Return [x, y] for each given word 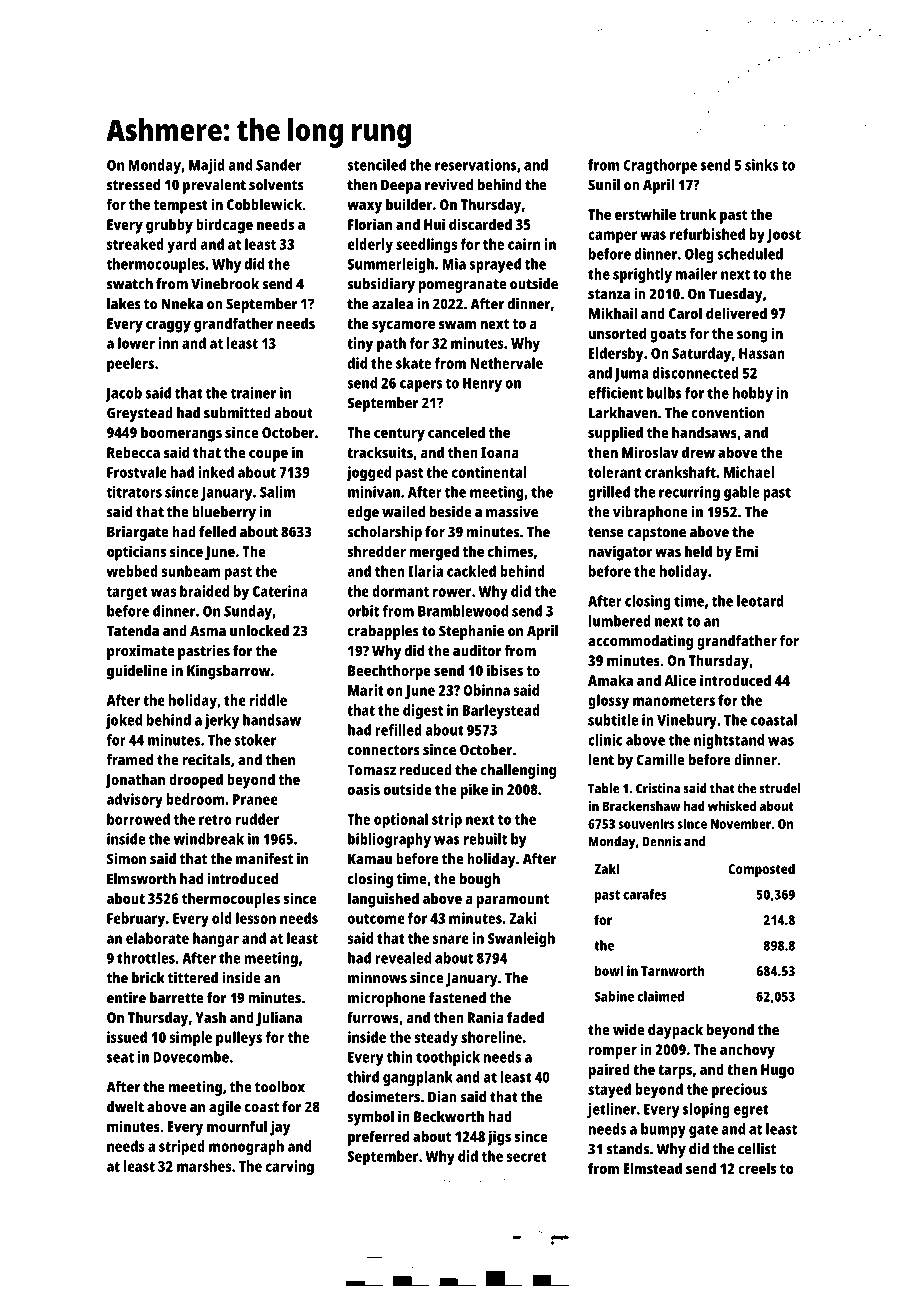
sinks [761, 165]
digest [423, 712]
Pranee [255, 799]
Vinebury [687, 721]
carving [290, 1168]
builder [409, 204]
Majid [207, 166]
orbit [363, 611]
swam [457, 324]
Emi [746, 551]
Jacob [123, 394]
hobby [753, 394]
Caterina [280, 591]
